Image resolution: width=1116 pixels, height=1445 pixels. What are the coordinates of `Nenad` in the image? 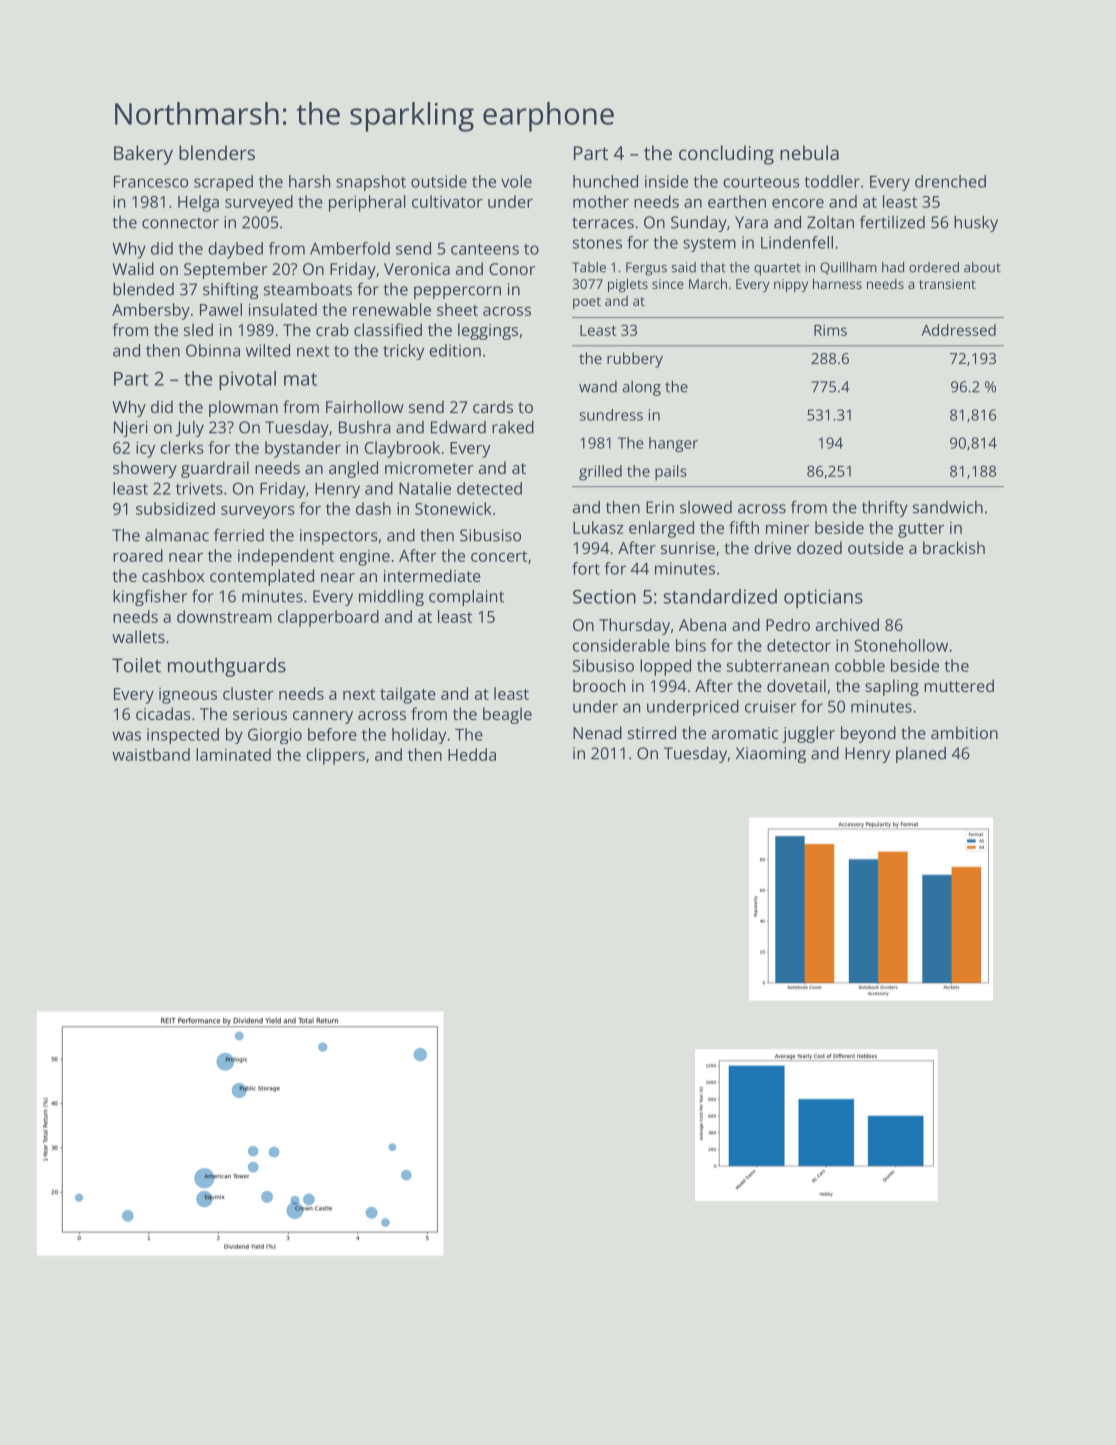 It's located at (597, 732).
